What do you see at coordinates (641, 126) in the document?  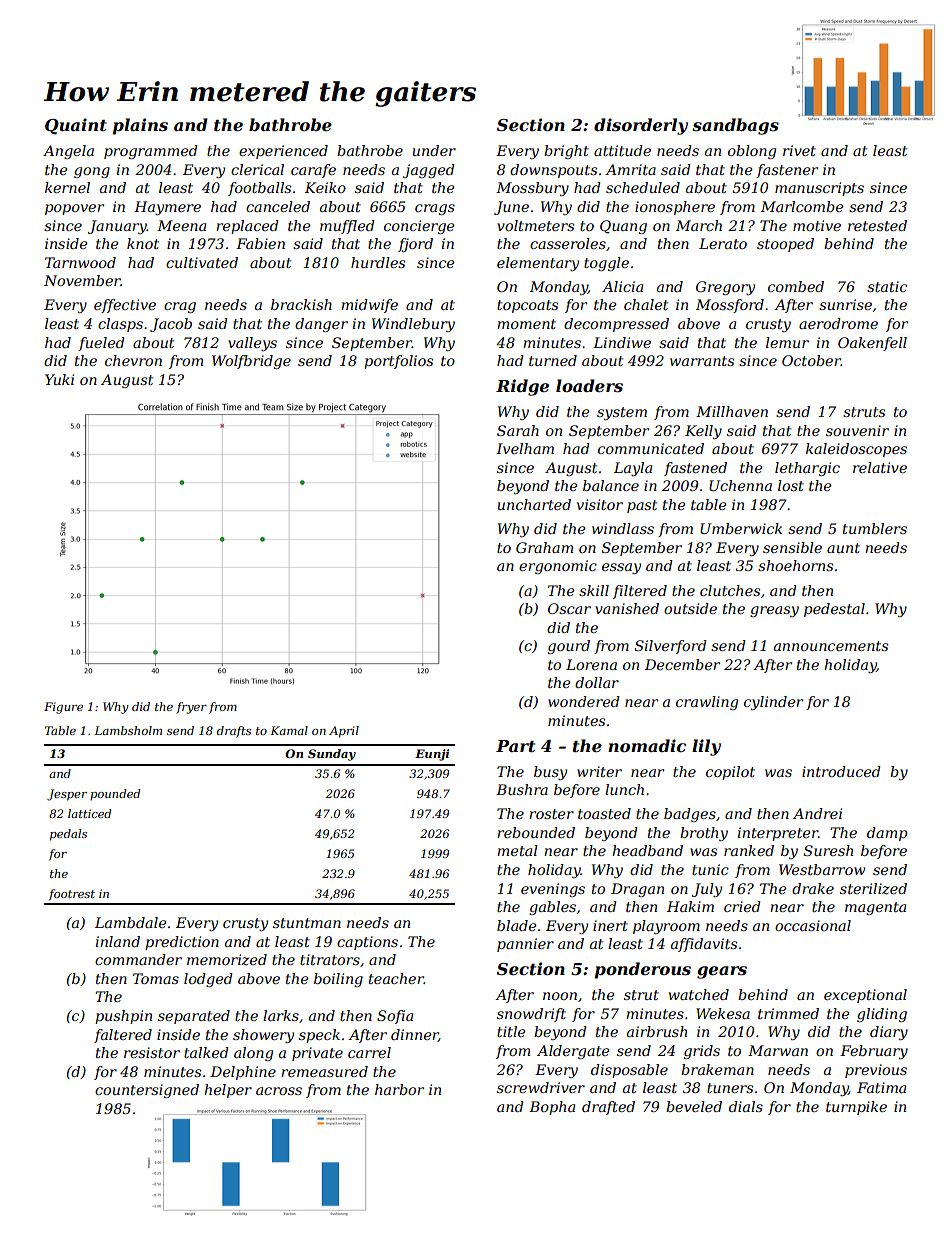 I see `disorderly` at bounding box center [641, 126].
